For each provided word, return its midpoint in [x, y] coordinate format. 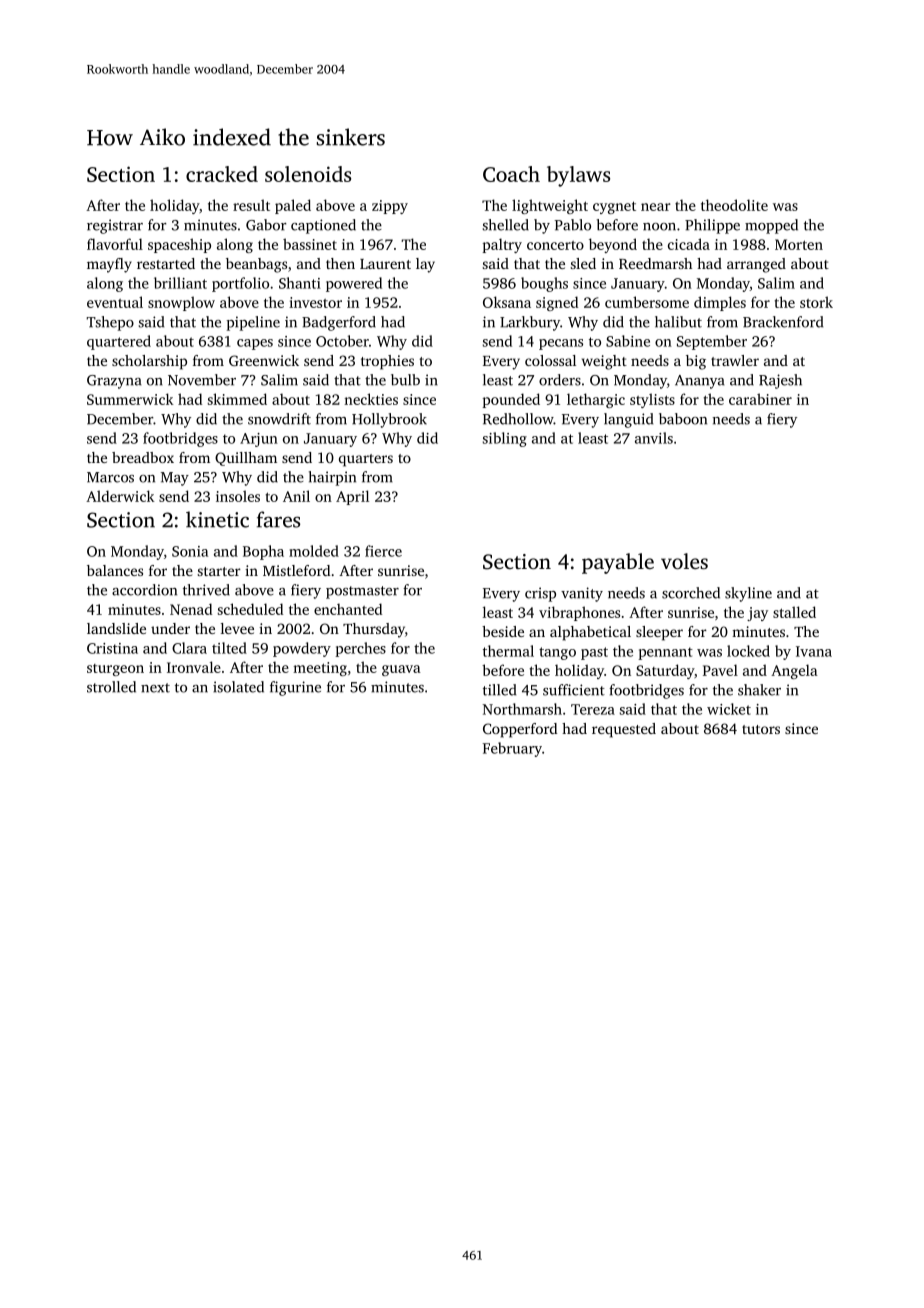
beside [503, 631]
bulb [405, 380]
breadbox [143, 457]
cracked [222, 174]
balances [115, 570]
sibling [505, 439]
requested [624, 730]
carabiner [760, 399]
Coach [511, 174]
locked [748, 651]
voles [684, 561]
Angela [794, 671]
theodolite [734, 205]
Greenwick [264, 360]
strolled [111, 687]
